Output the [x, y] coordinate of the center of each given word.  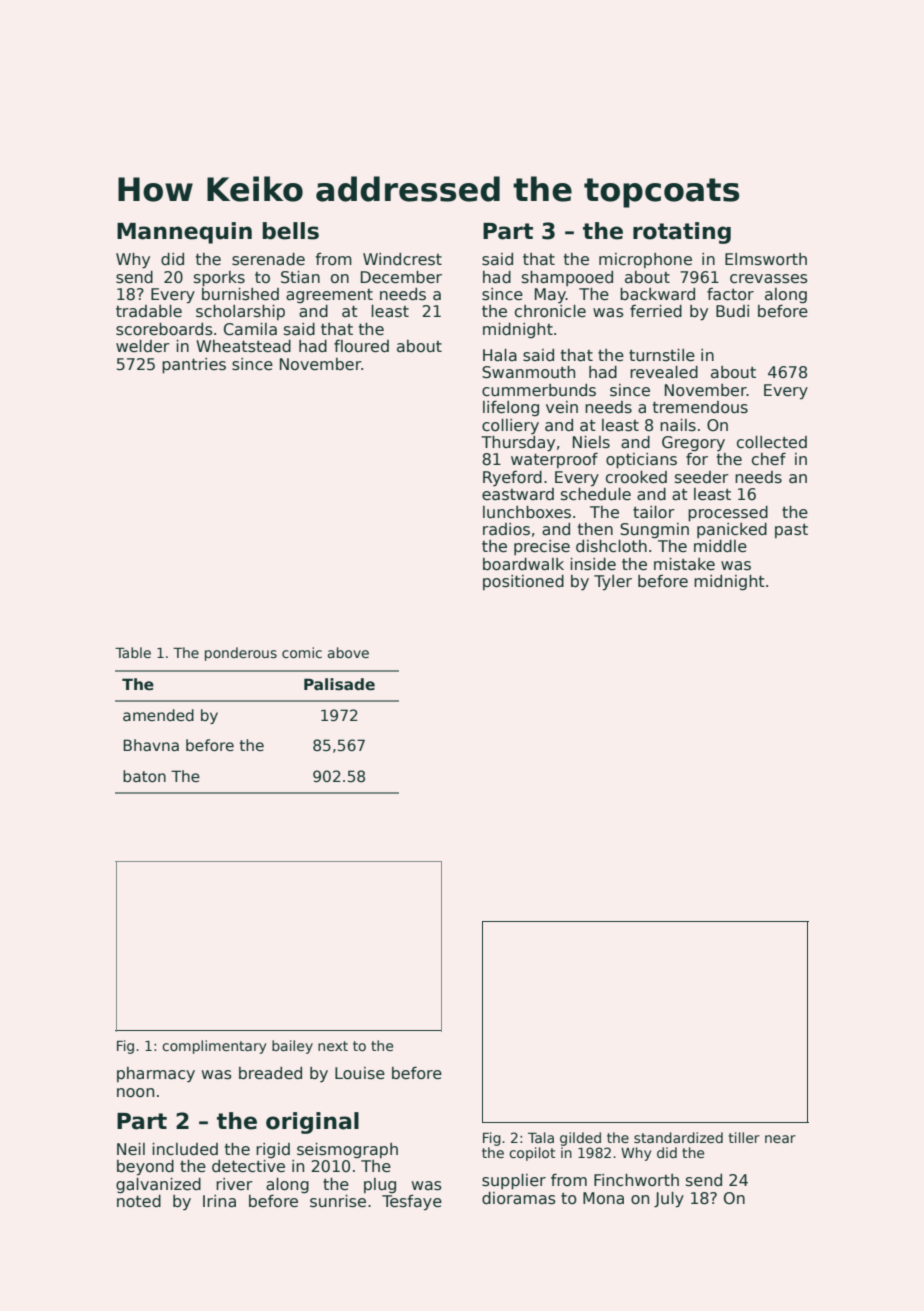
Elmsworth [766, 259]
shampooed [567, 278]
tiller [744, 1137]
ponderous [241, 654]
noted [139, 1201]
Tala [541, 1137]
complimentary [214, 1047]
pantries [194, 366]
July [669, 1200]
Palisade [339, 684]
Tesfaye [412, 1203]
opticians [641, 461]
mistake [684, 564]
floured [361, 346]
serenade [268, 259]
